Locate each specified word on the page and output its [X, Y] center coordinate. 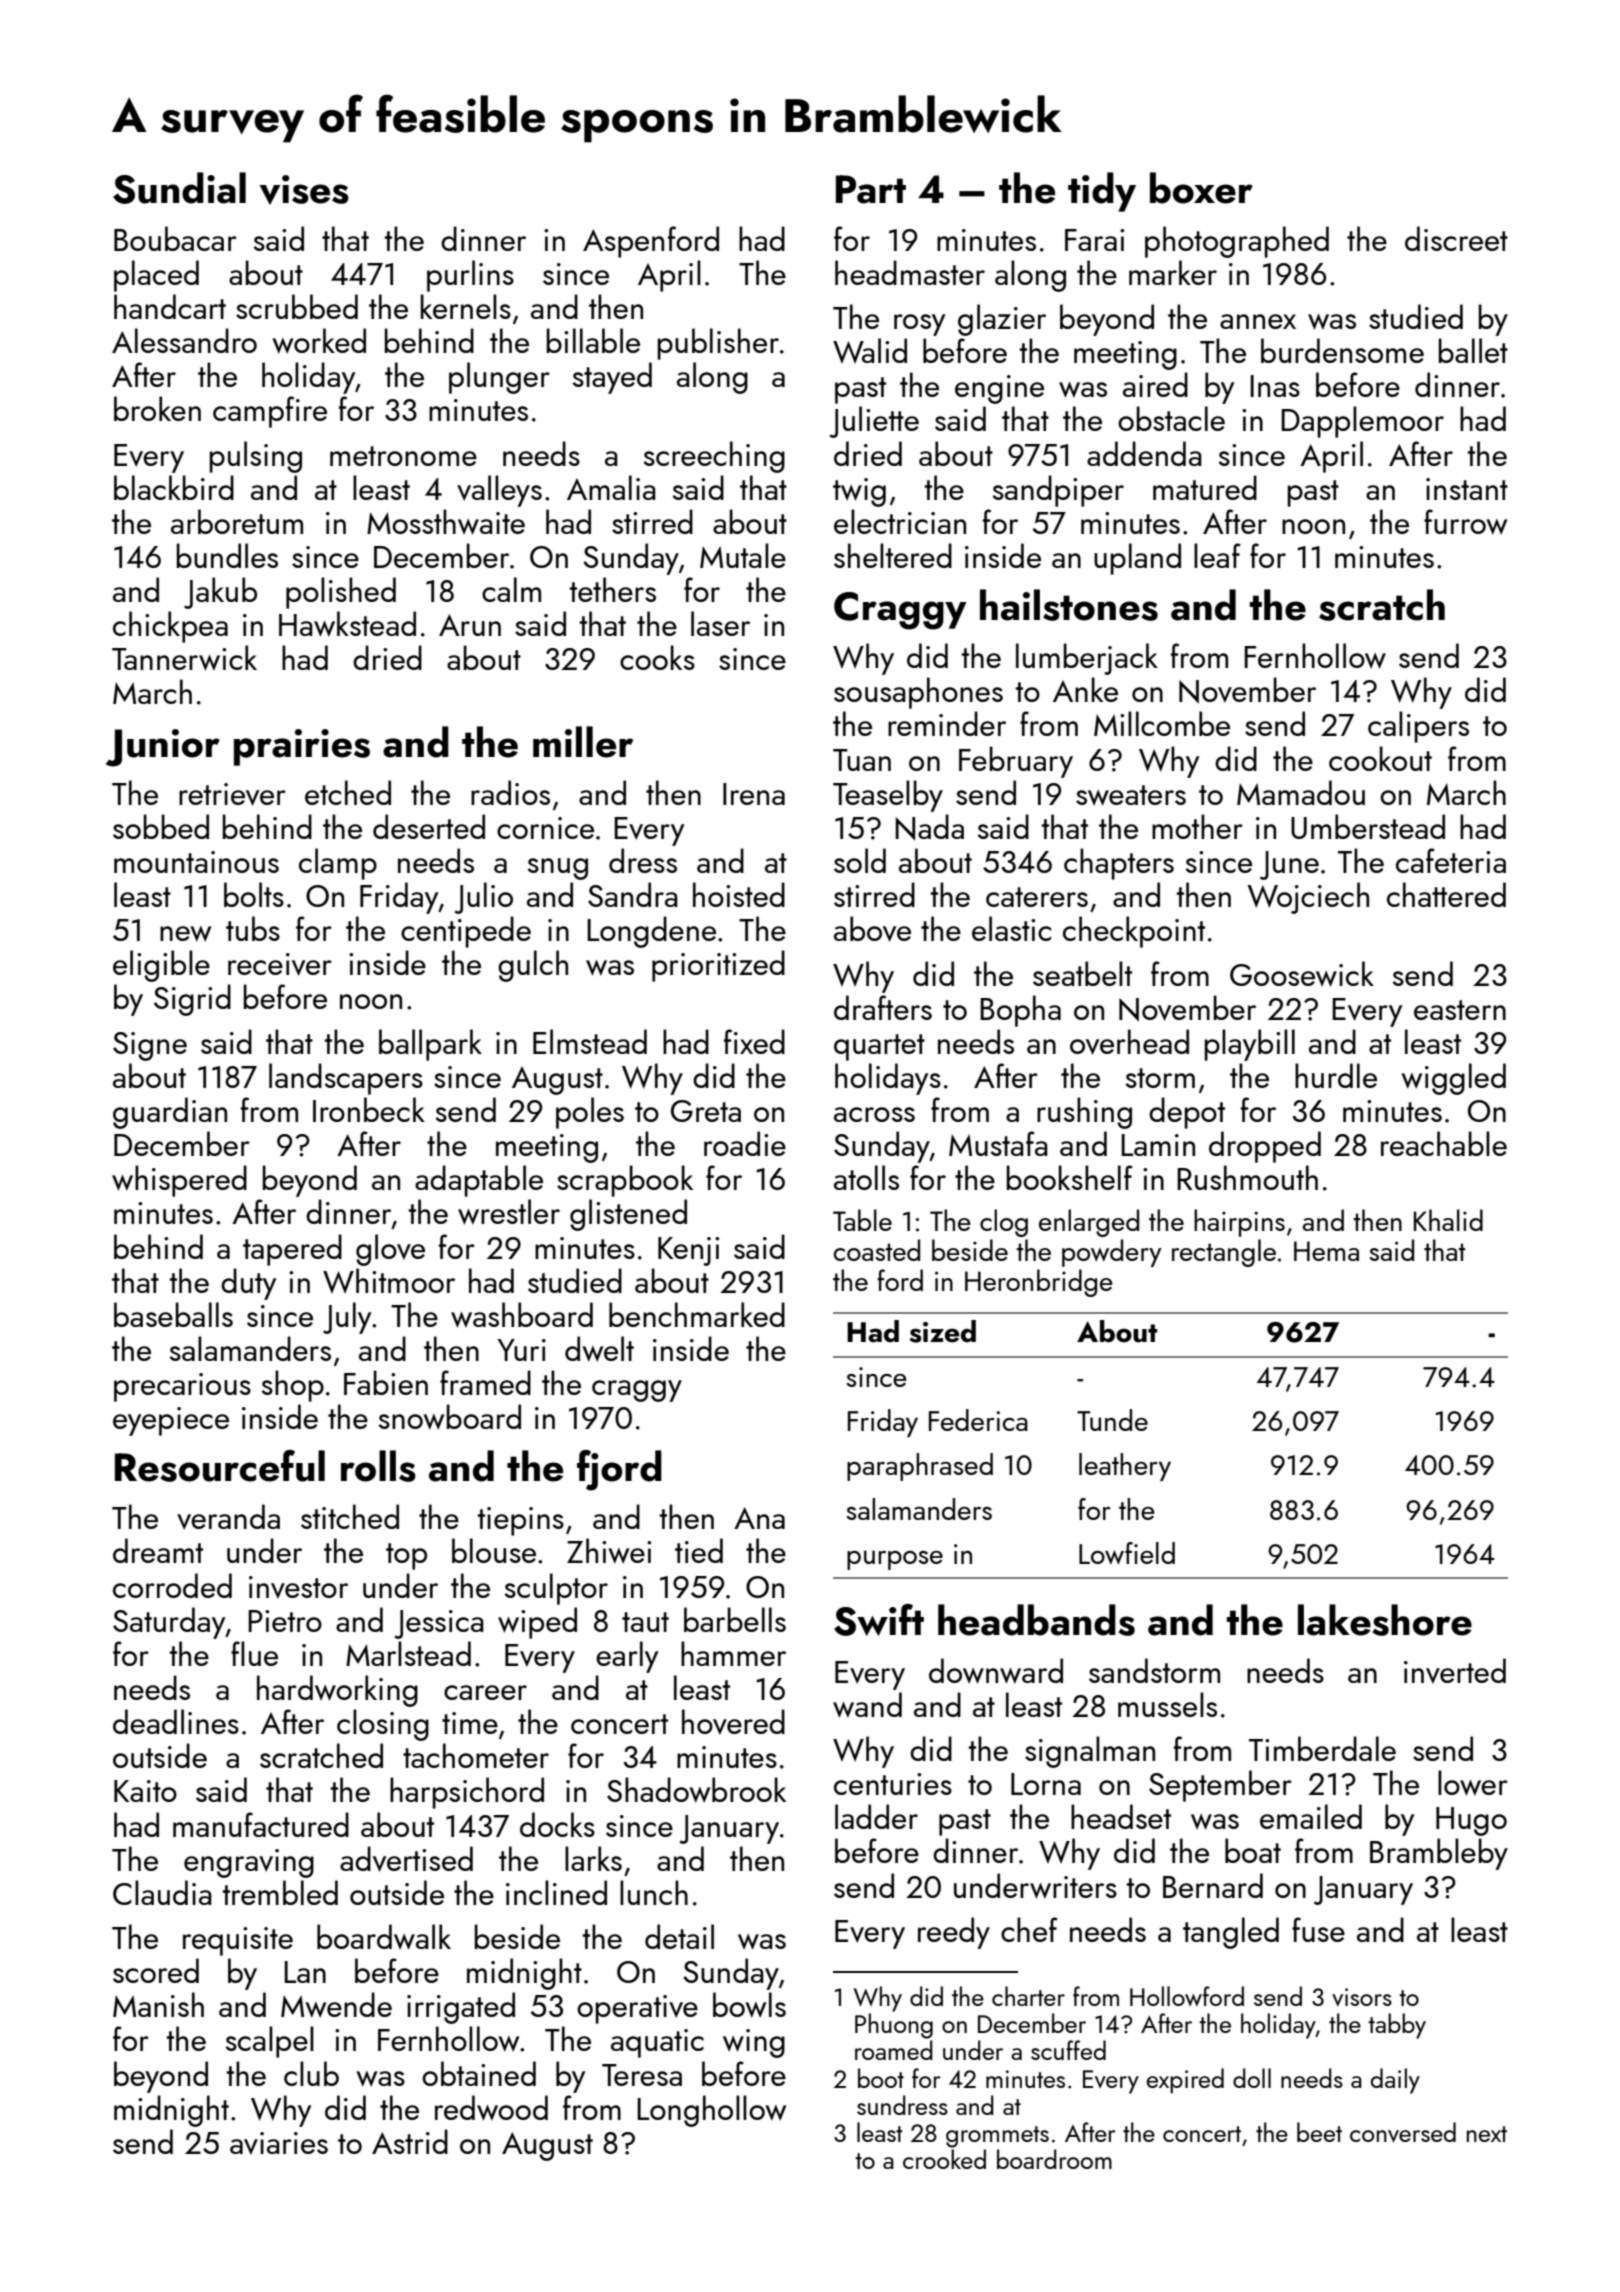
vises [304, 190]
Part [871, 189]
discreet [1456, 238]
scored [156, 1970]
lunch [654, 1892]
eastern [1460, 1010]
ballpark [430, 1045]
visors [1362, 1997]
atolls [866, 1177]
